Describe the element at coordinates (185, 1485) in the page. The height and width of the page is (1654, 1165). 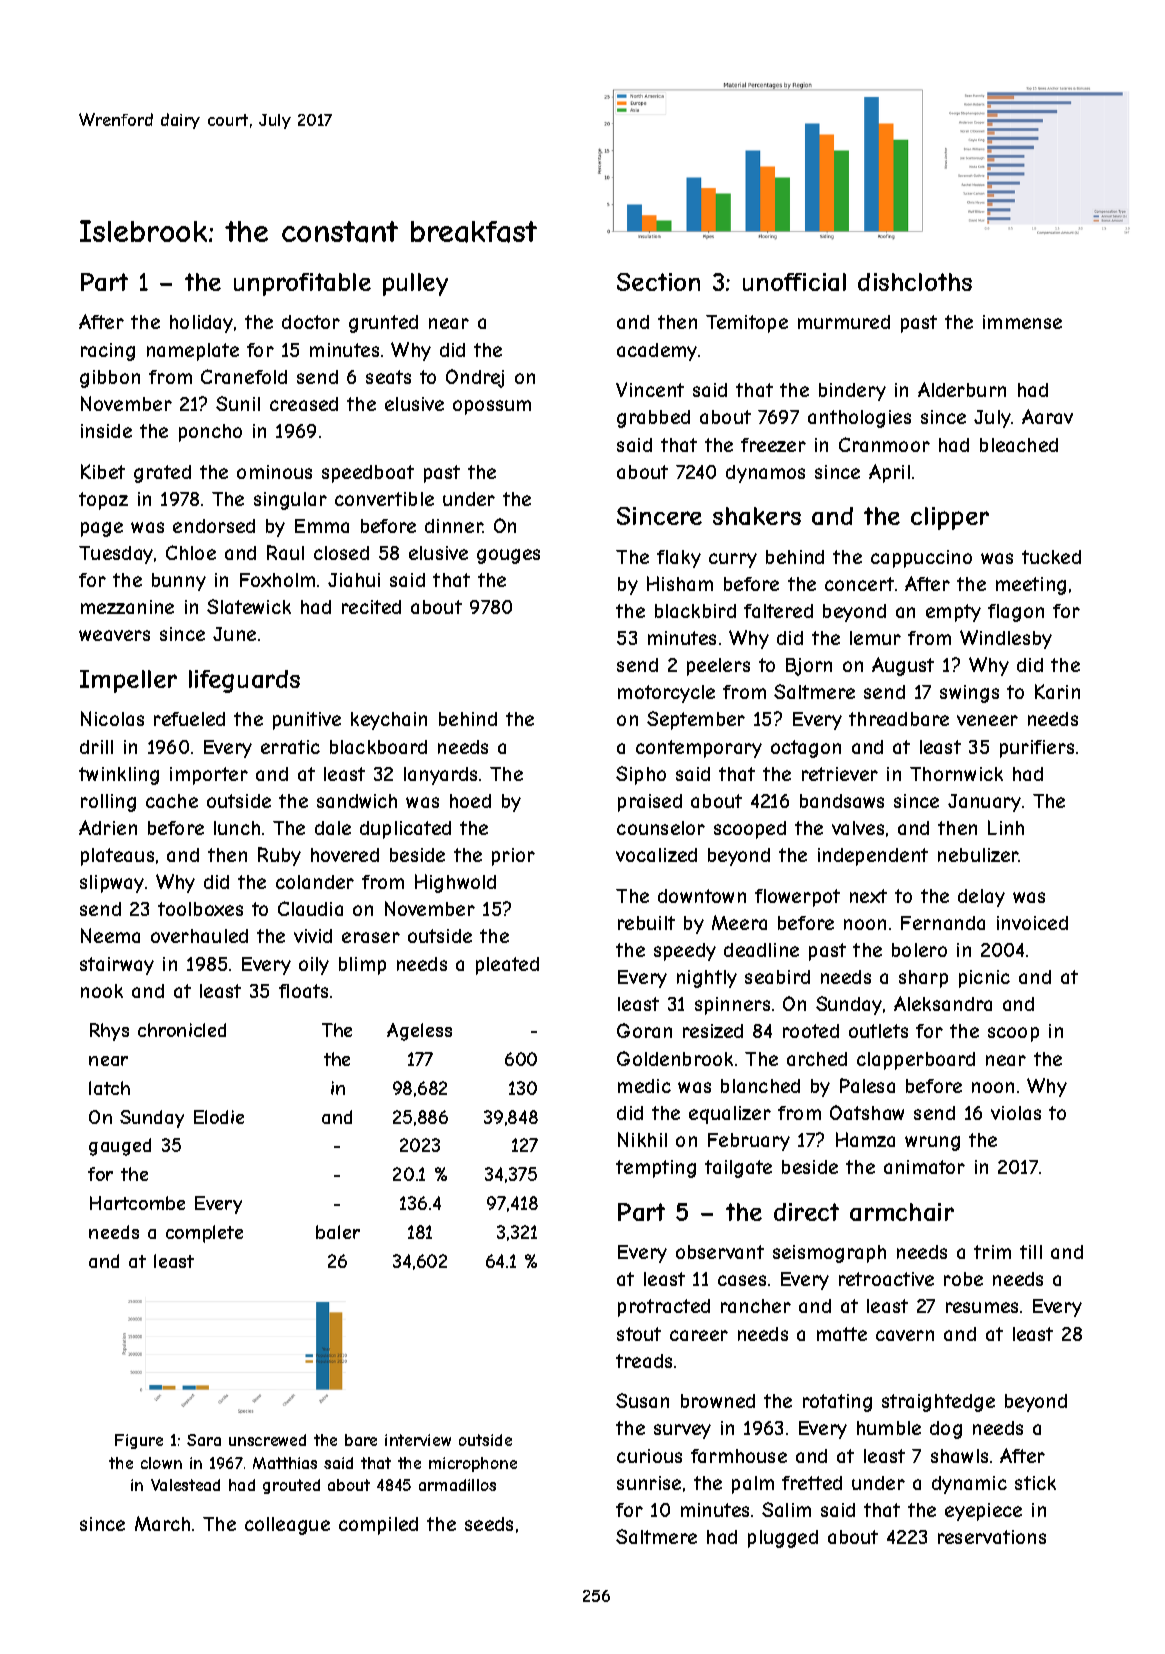
I see `Valestead` at that location.
